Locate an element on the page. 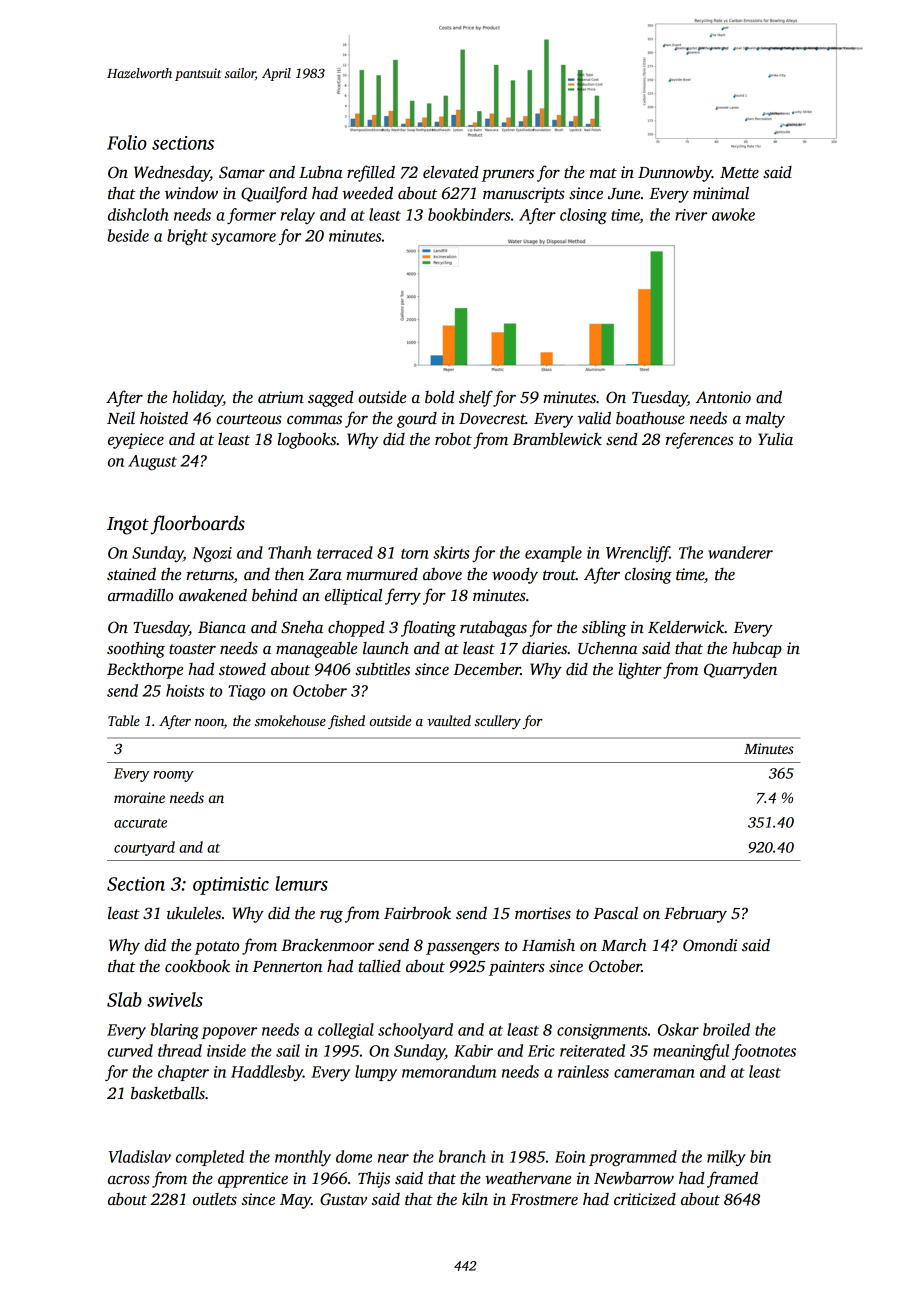 The height and width of the page is (1316, 908). Dunnowby is located at coordinates (675, 174).
